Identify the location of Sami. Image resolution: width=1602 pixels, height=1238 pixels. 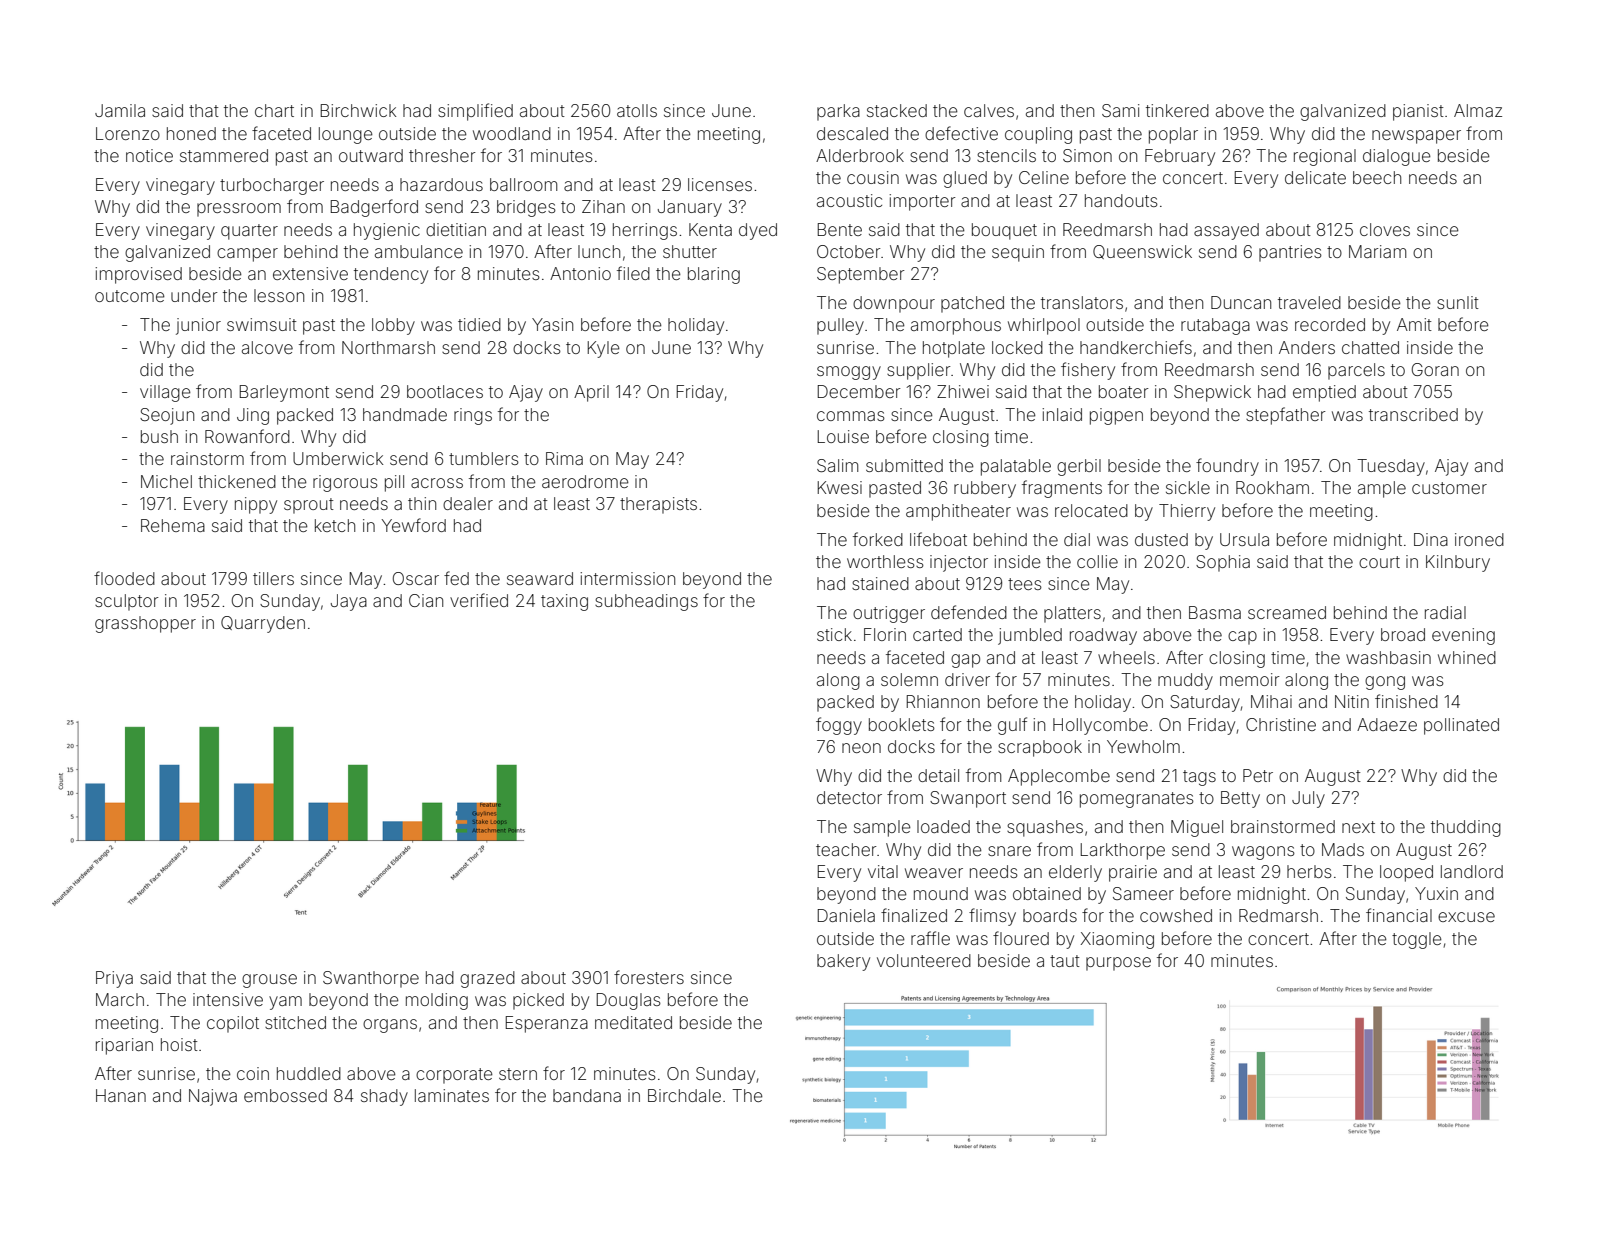
(1120, 110).
